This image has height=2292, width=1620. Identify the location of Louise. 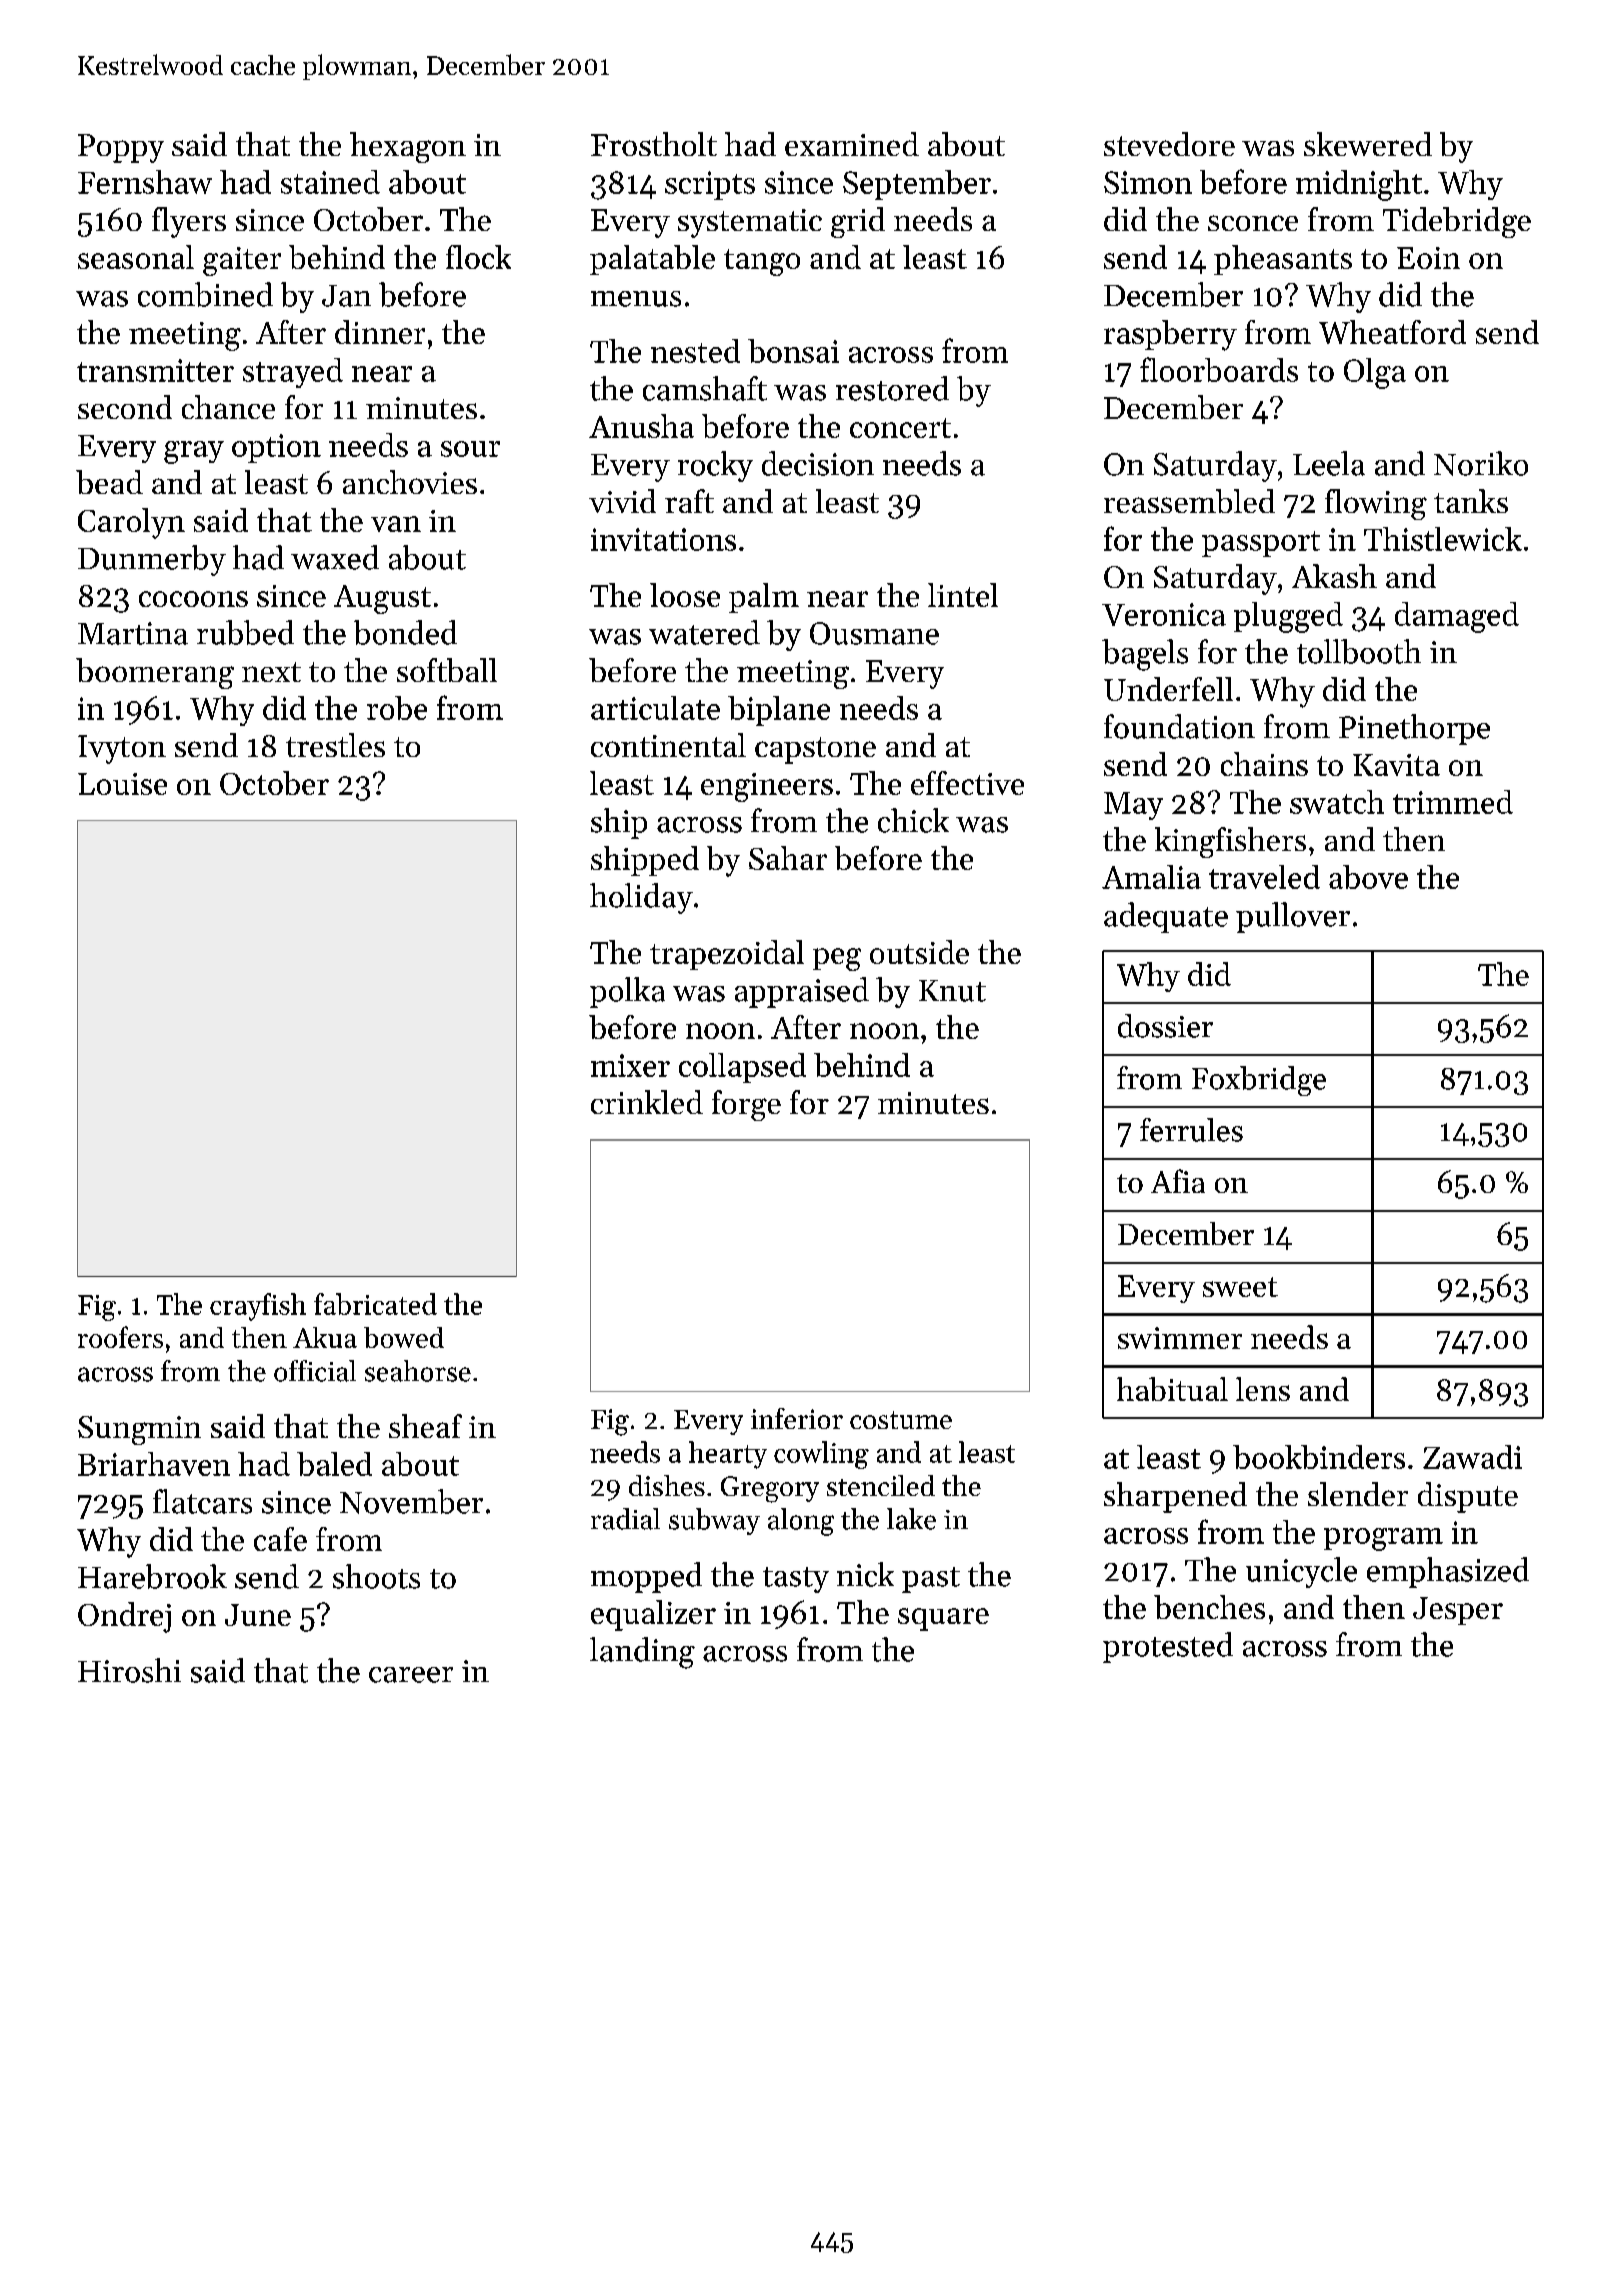
(122, 784).
